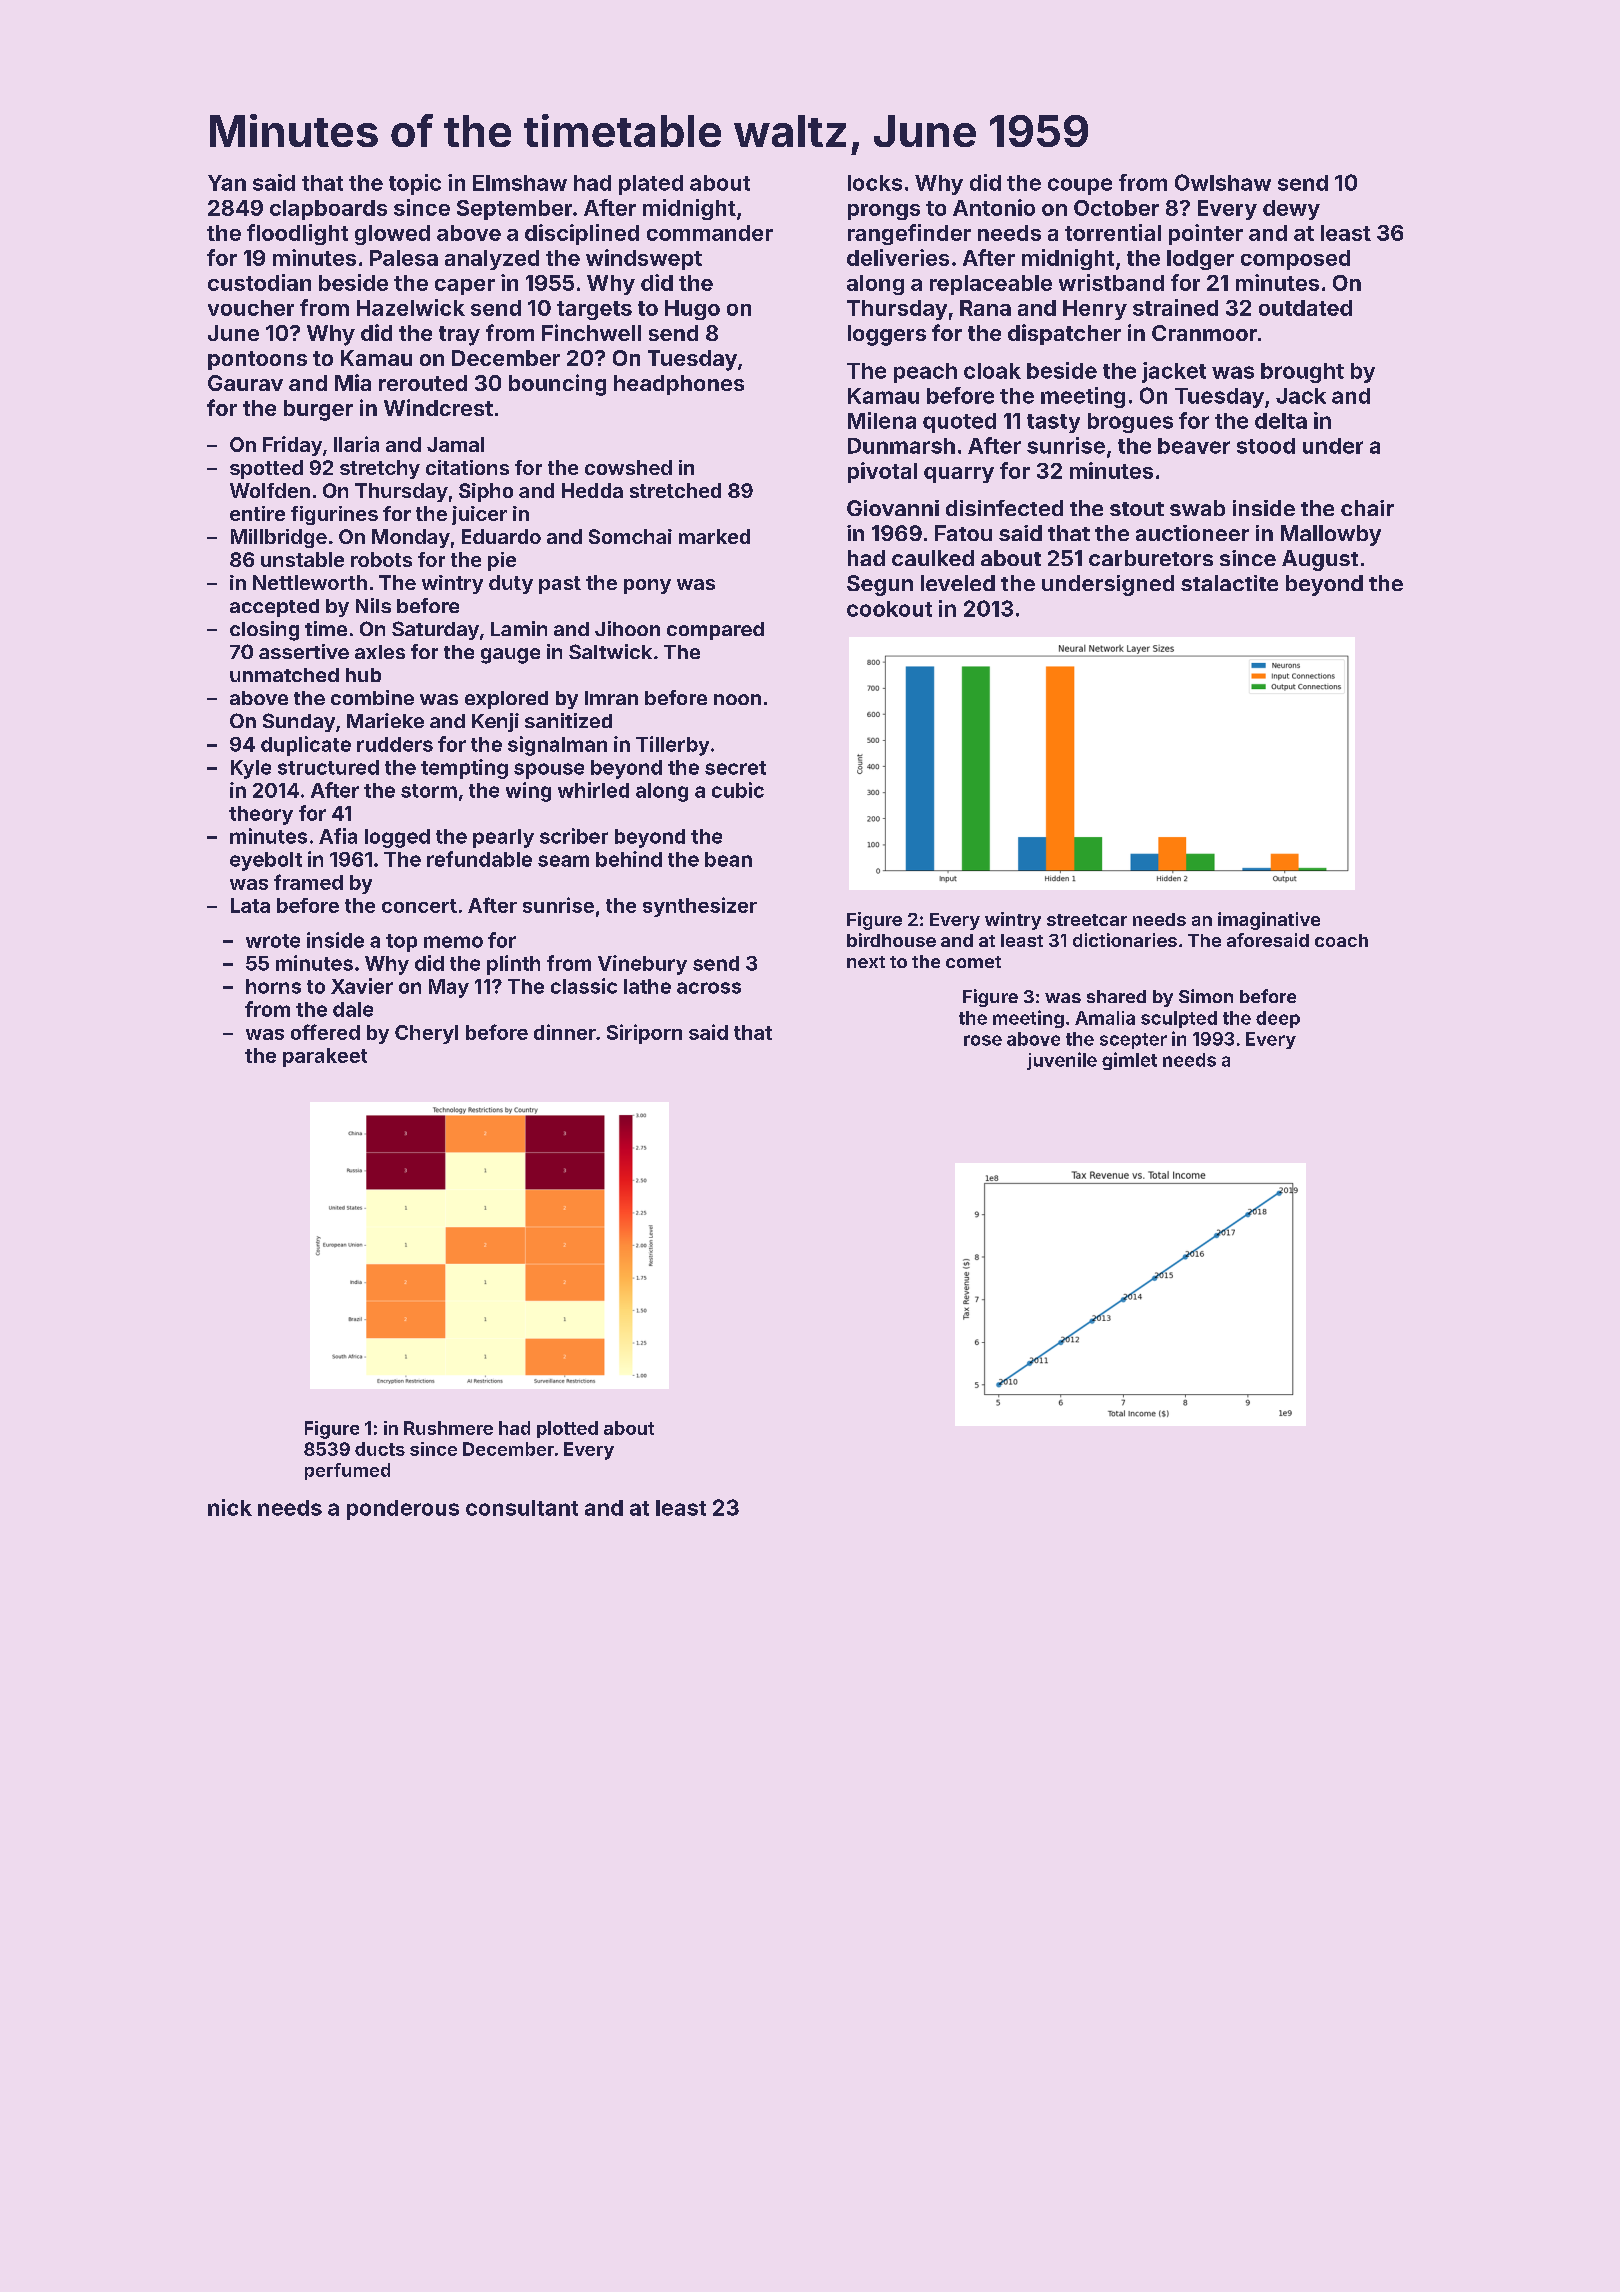 The height and width of the screenshot is (2292, 1620). What do you see at coordinates (675, 490) in the screenshot?
I see `stretched` at bounding box center [675, 490].
